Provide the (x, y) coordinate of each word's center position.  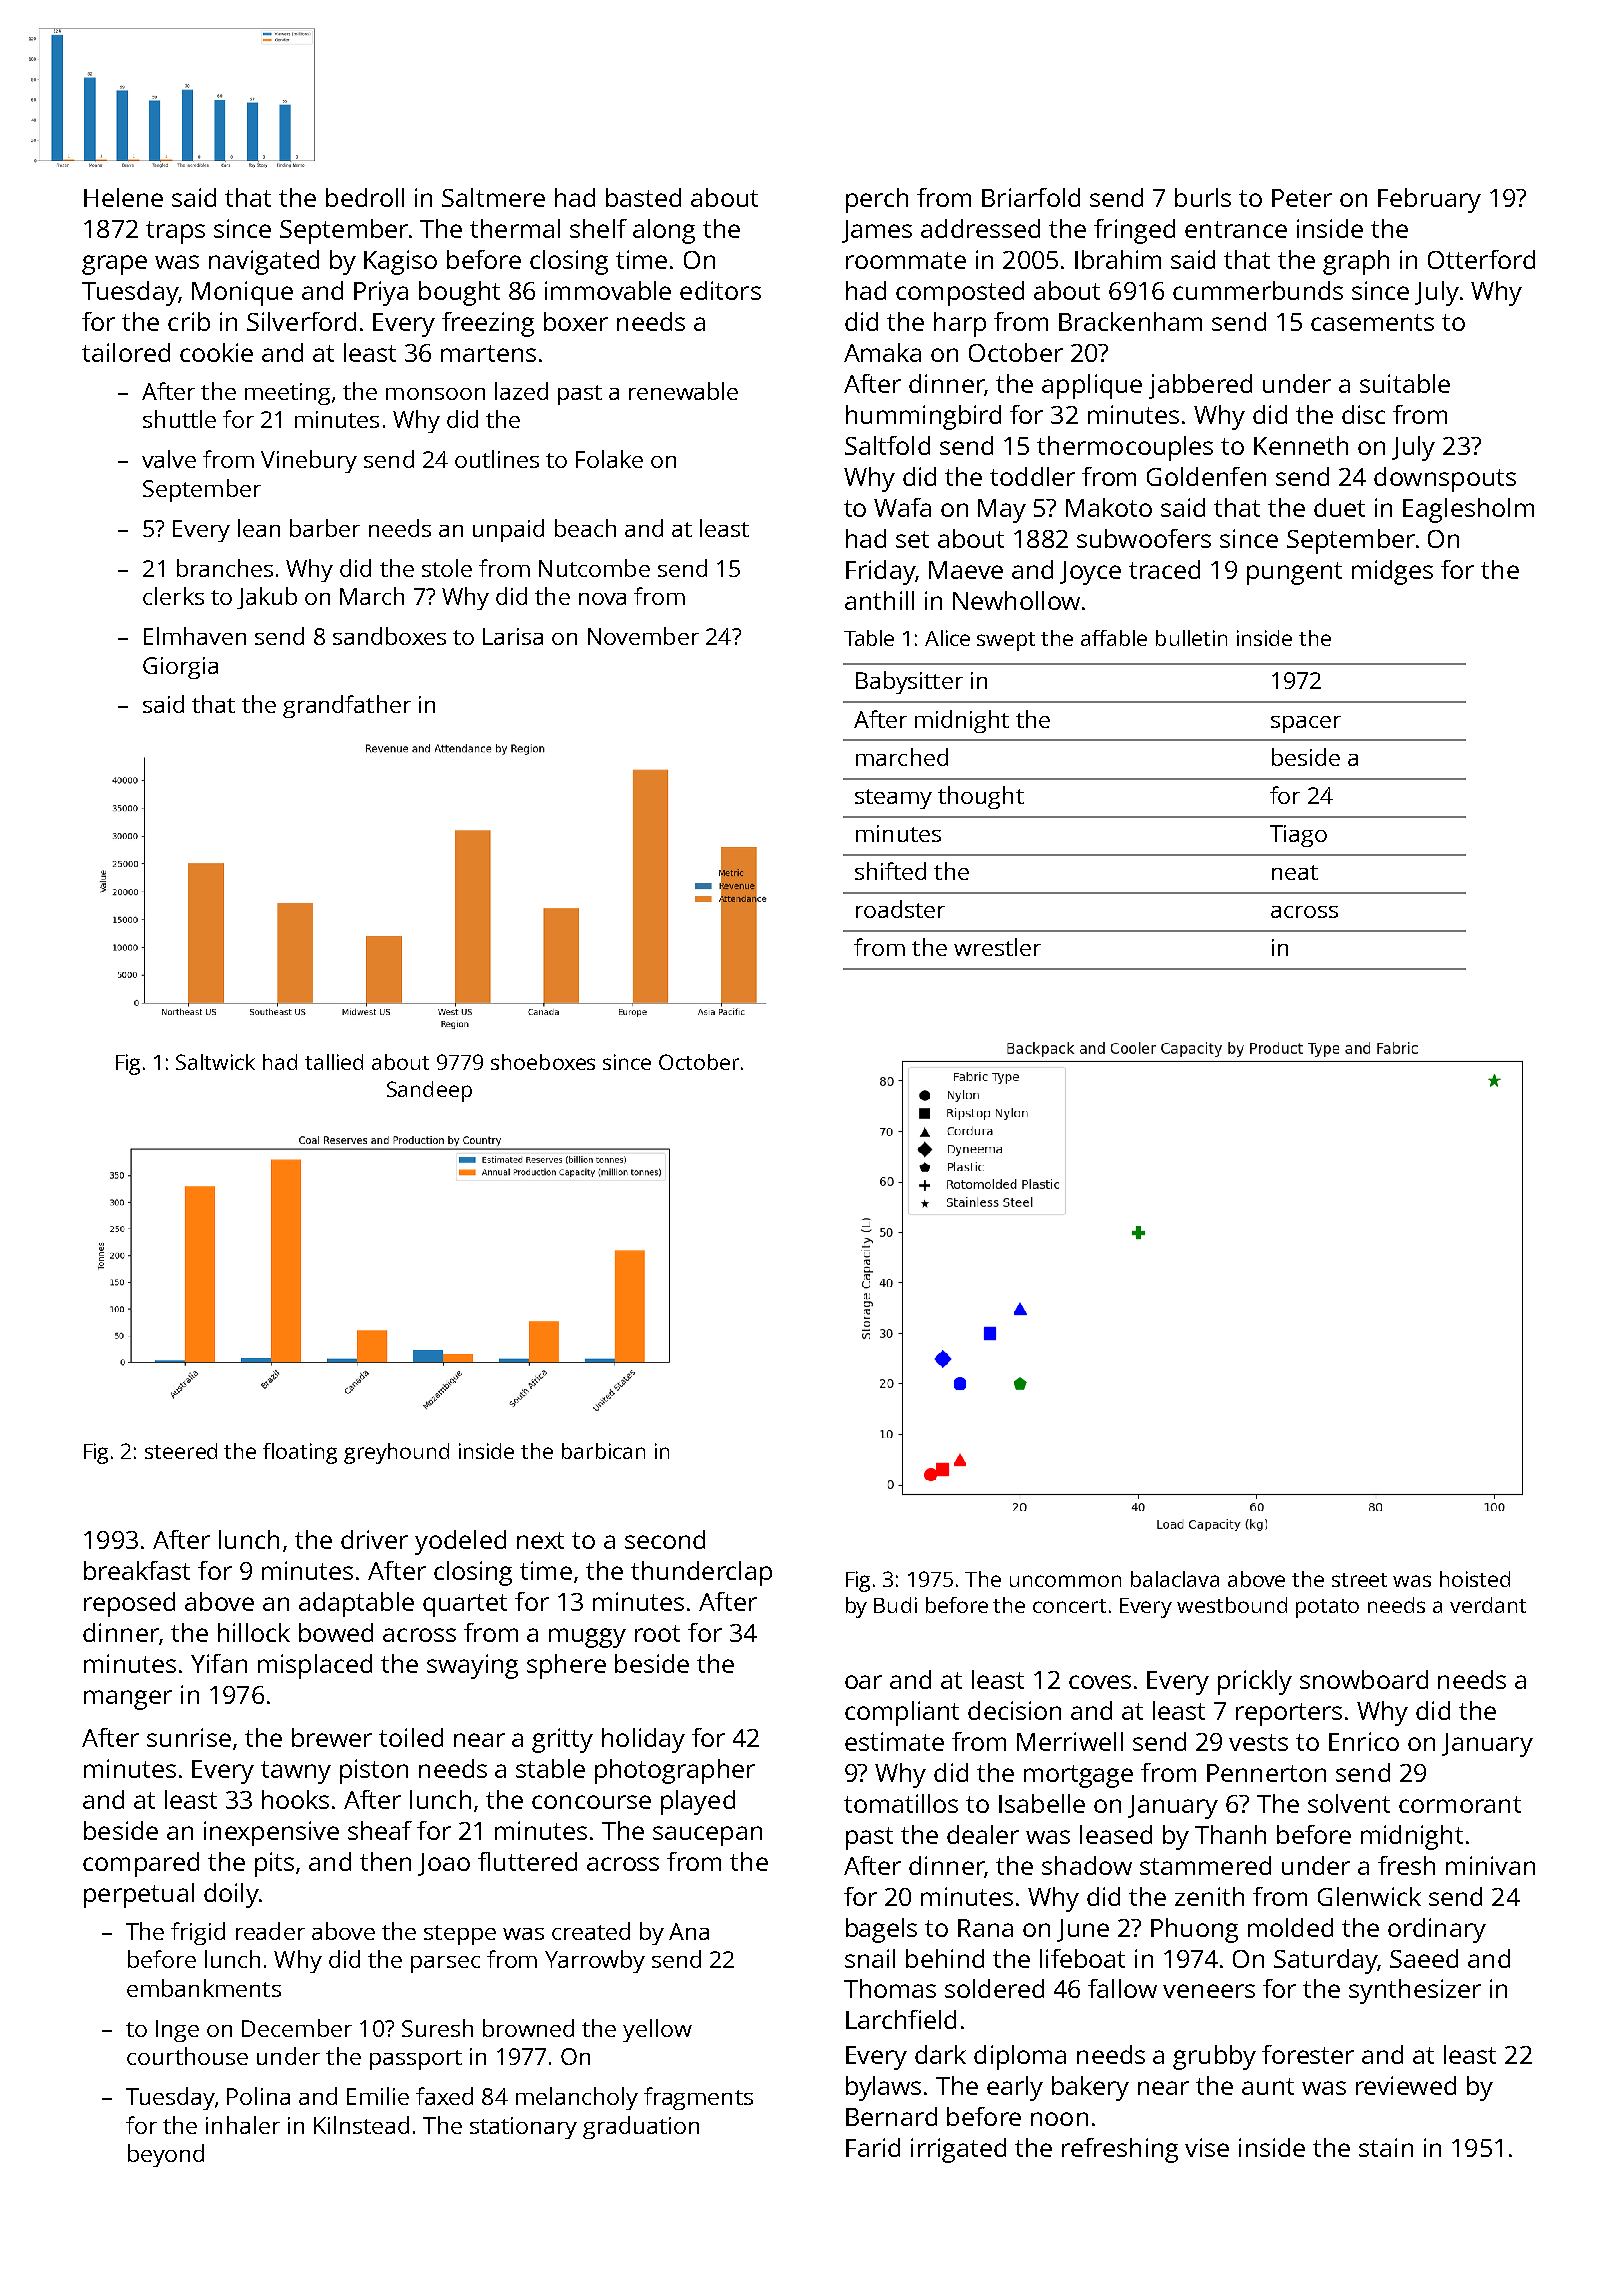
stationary (523, 2128)
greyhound (396, 1453)
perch (877, 200)
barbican (603, 1451)
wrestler (997, 947)
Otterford (1481, 259)
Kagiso (400, 262)
